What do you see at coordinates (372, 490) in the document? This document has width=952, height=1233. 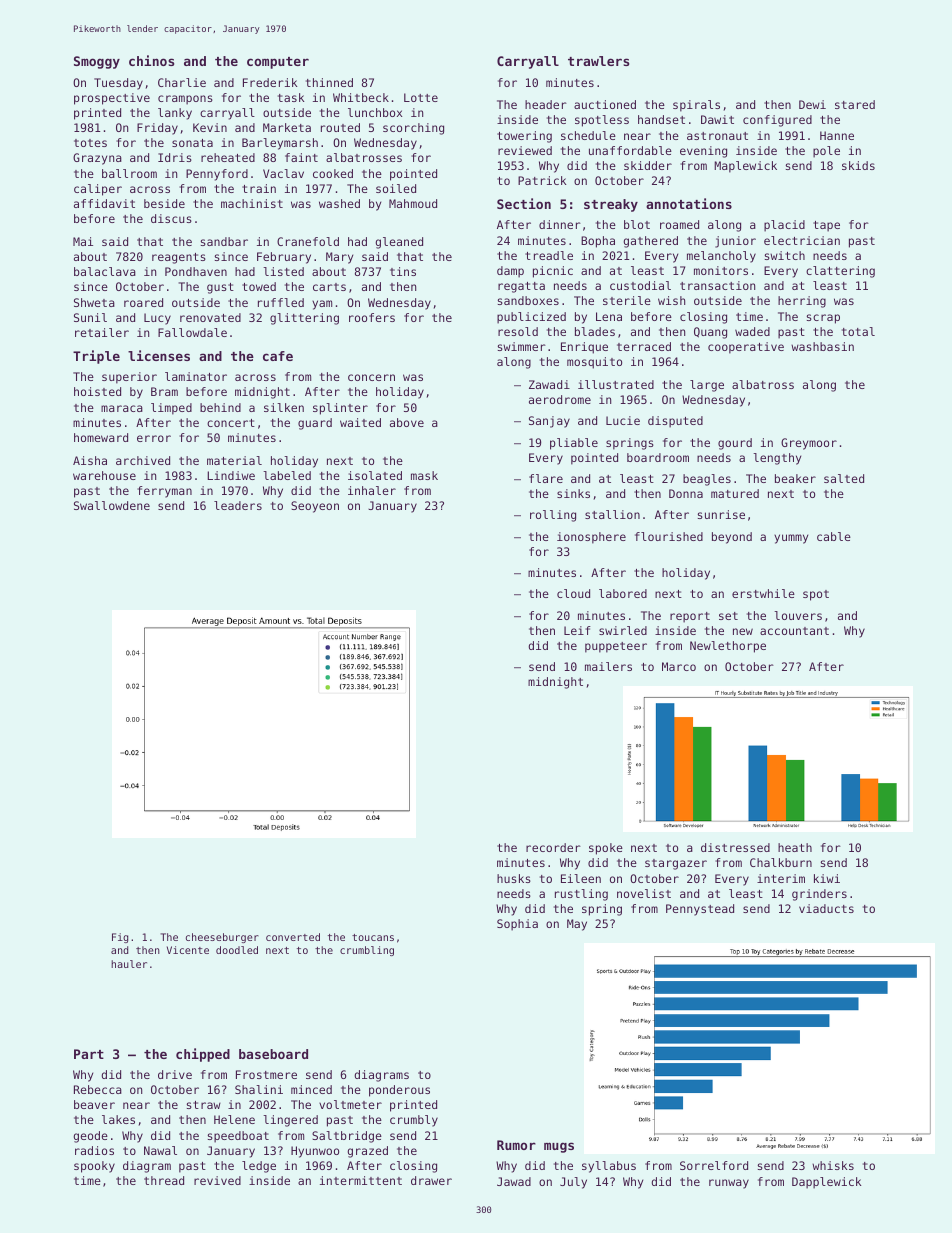 I see `inhaler` at bounding box center [372, 490].
